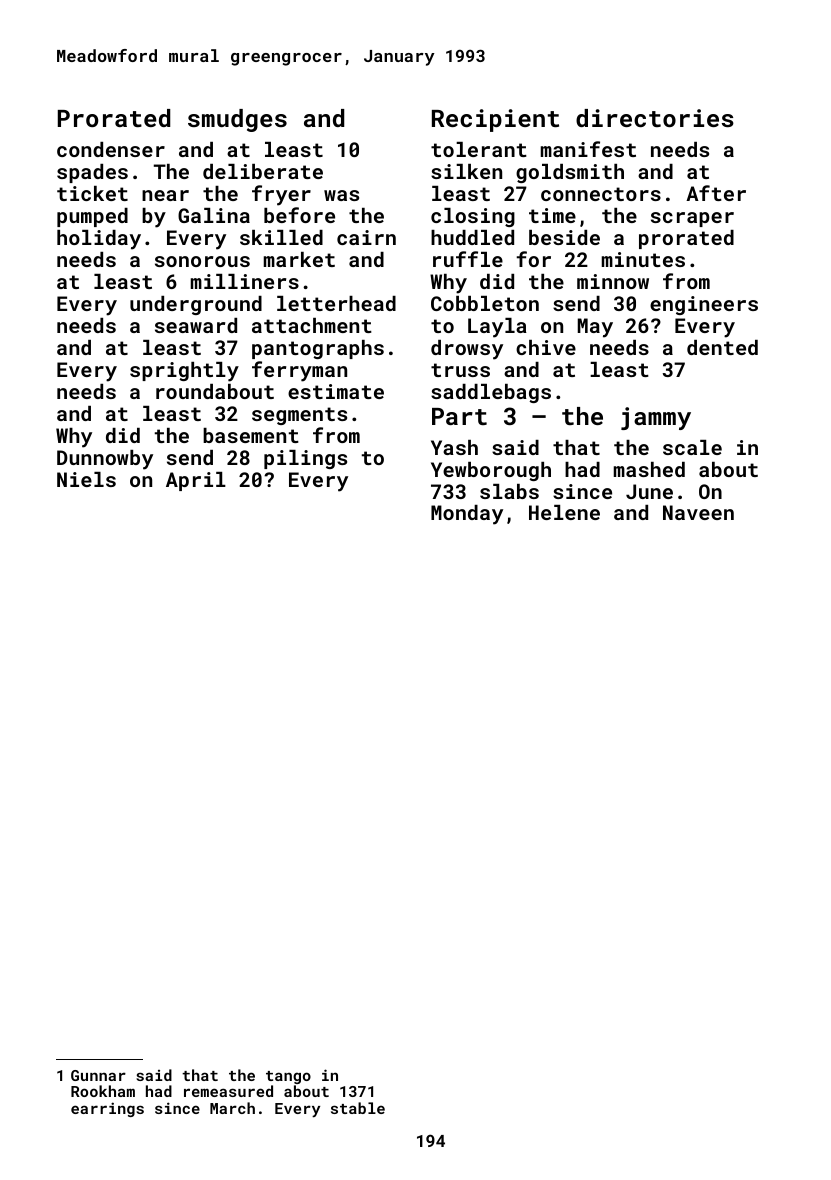  Describe the element at coordinates (237, 120) in the image. I see `smudges` at that location.
